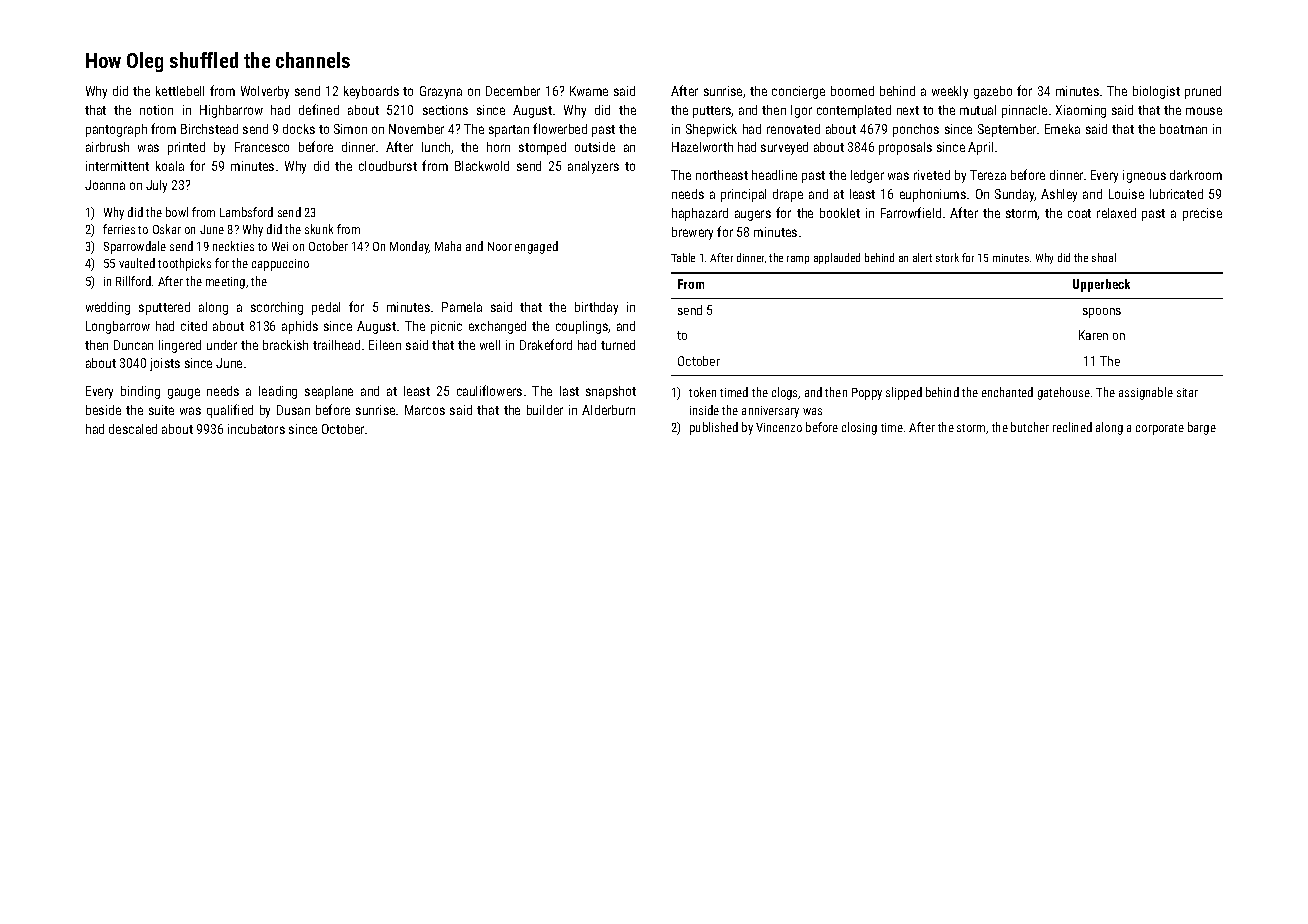 Image resolution: width=1308 pixels, height=924 pixels. I want to click on spoons, so click(1102, 313).
